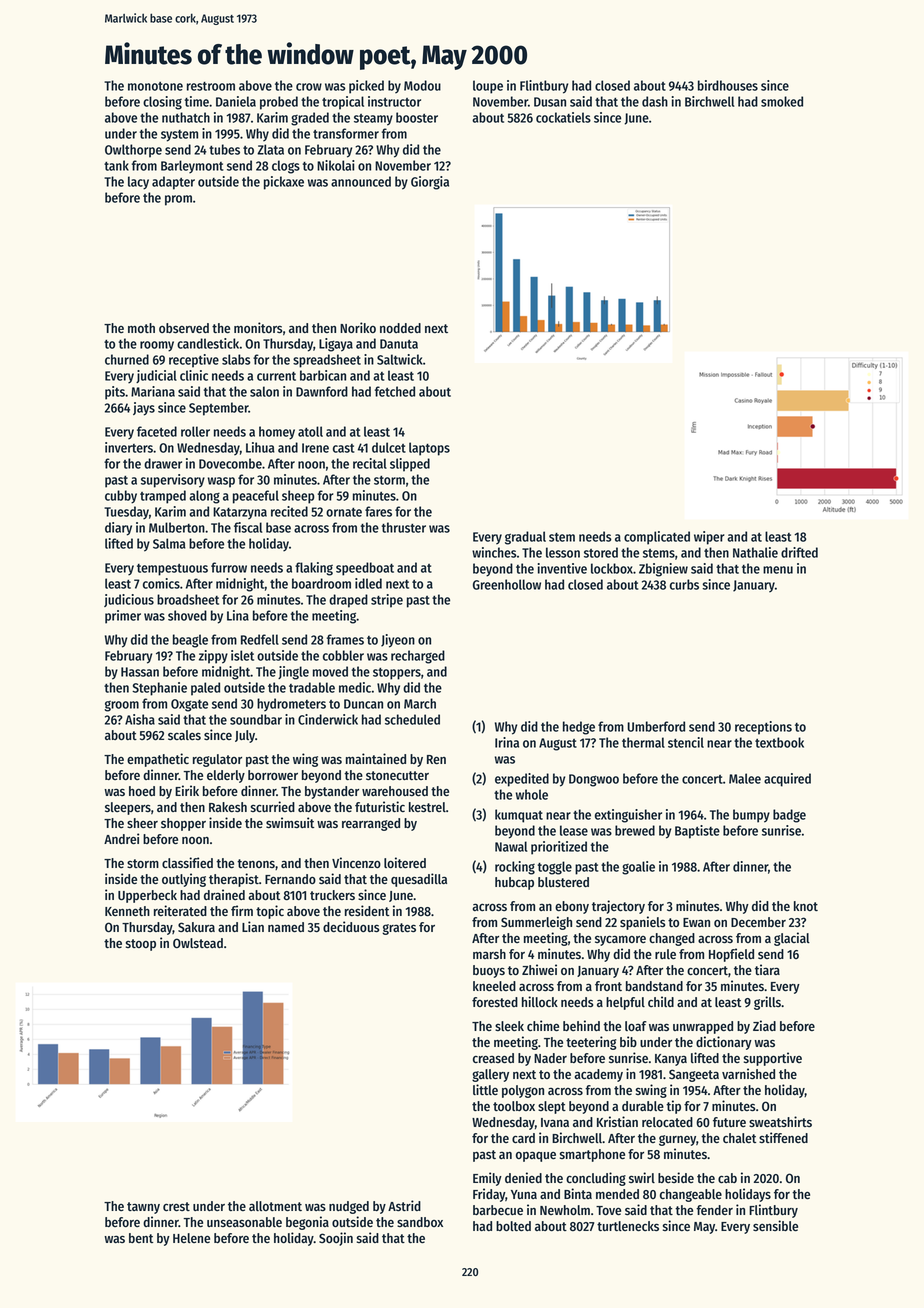  What do you see at coordinates (371, 824) in the screenshot?
I see `rearranged` at bounding box center [371, 824].
